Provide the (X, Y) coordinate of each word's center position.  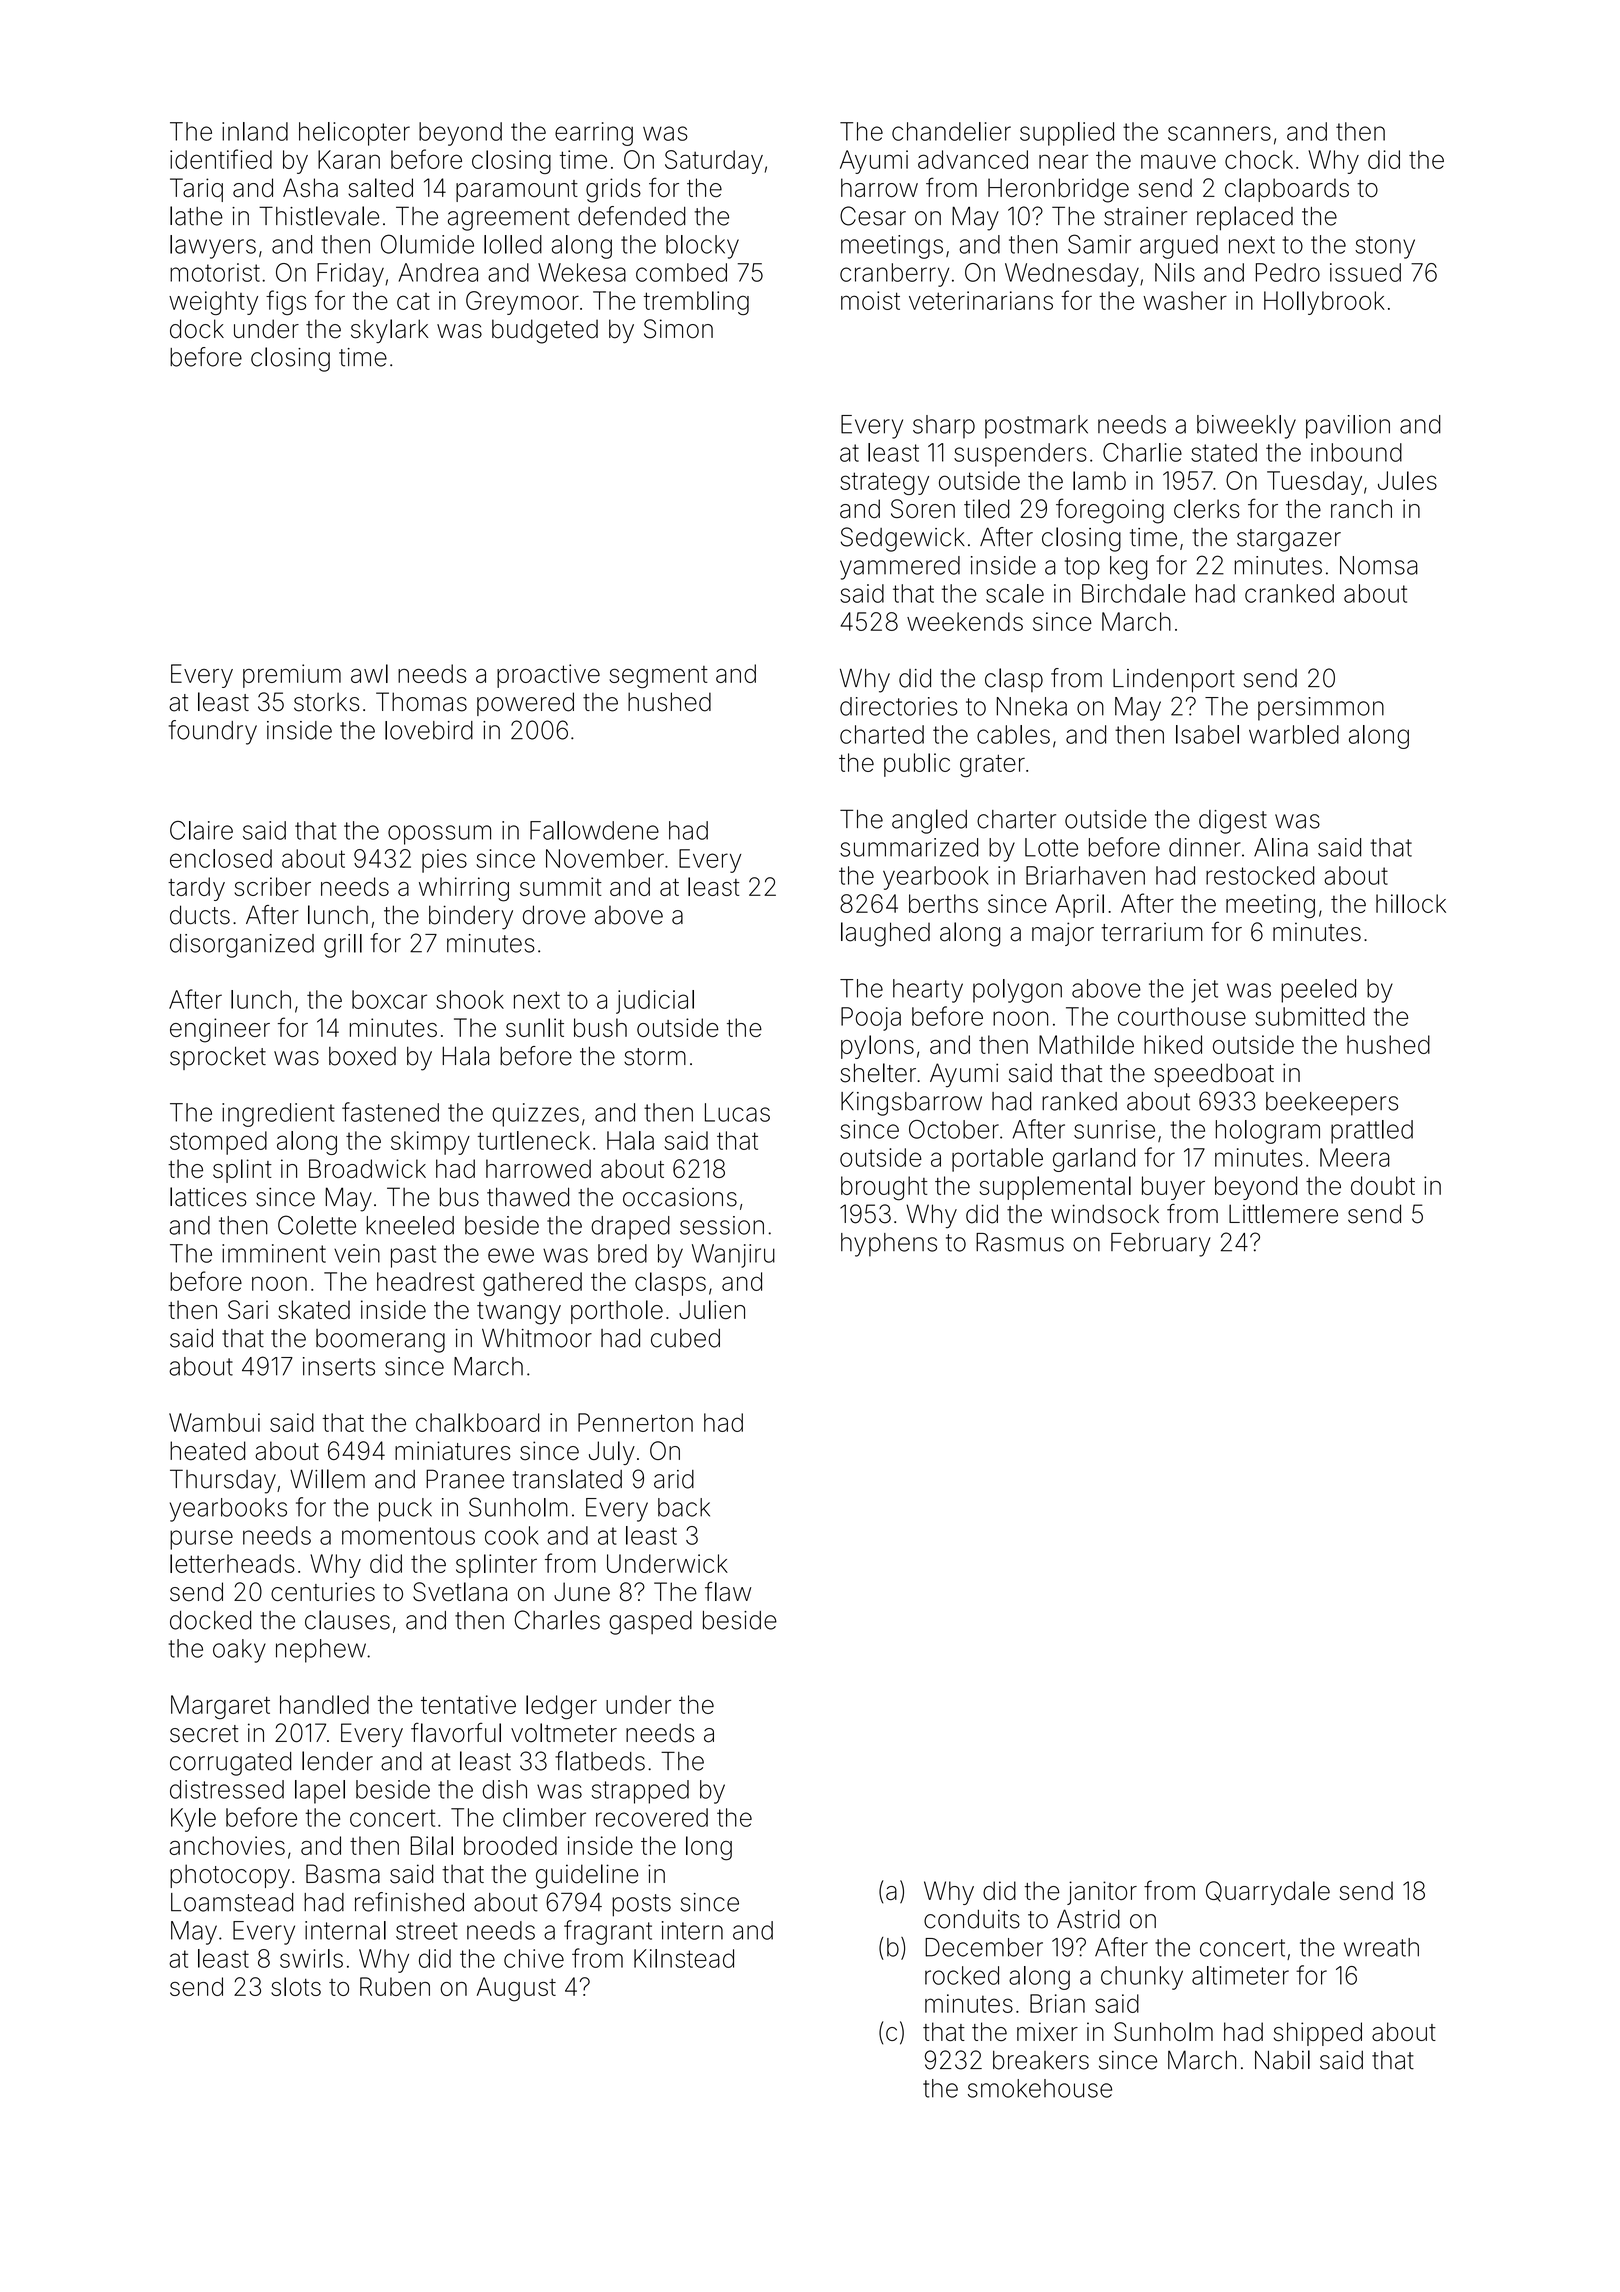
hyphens (889, 1245)
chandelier (951, 131)
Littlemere (1283, 1214)
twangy (519, 1313)
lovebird (429, 730)
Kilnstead (684, 1958)
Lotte (1051, 847)
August (516, 1989)
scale (1015, 593)
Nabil (1282, 2060)
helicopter (354, 134)
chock (1259, 159)
